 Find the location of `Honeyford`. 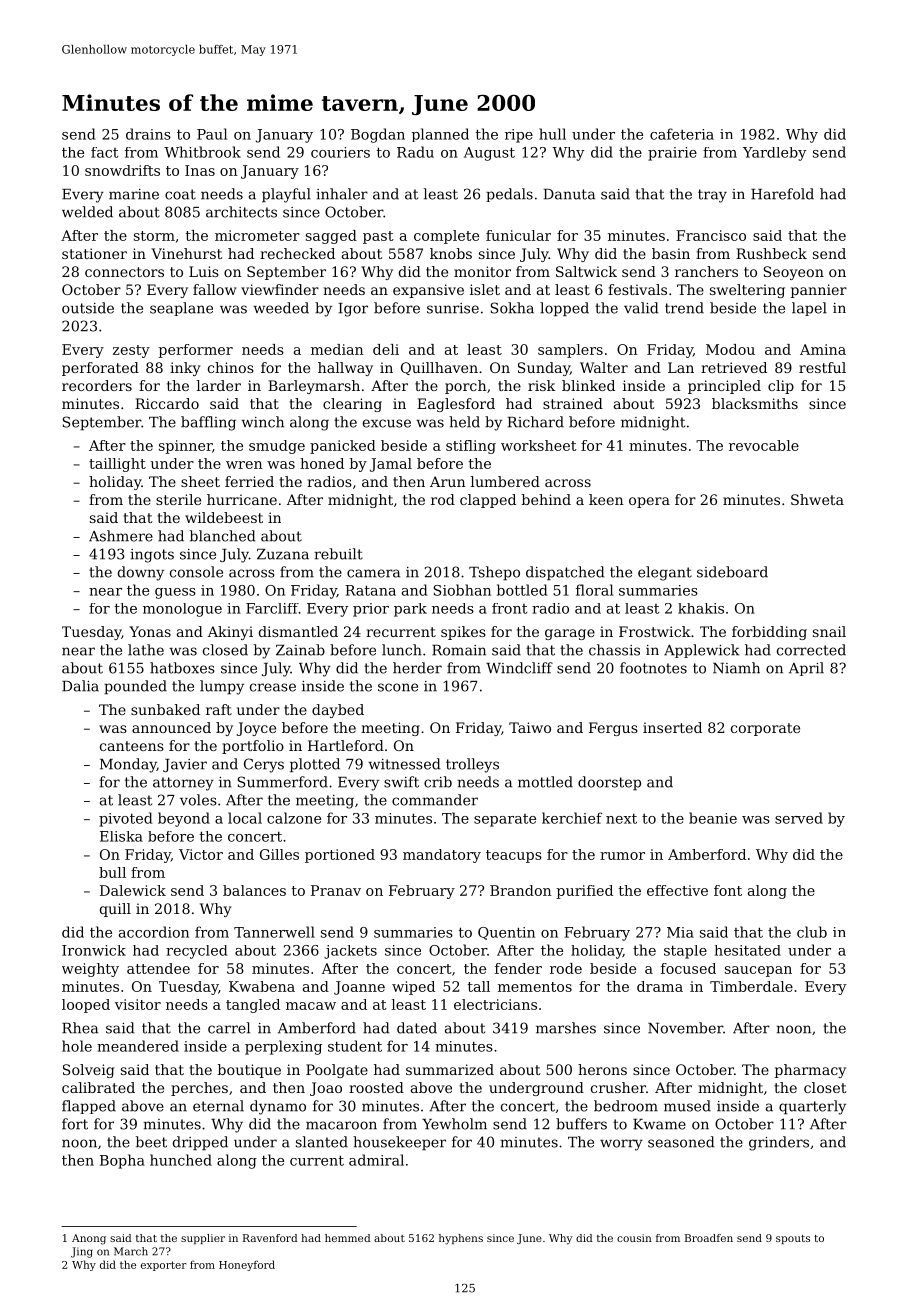

Honeyford is located at coordinates (247, 1265).
